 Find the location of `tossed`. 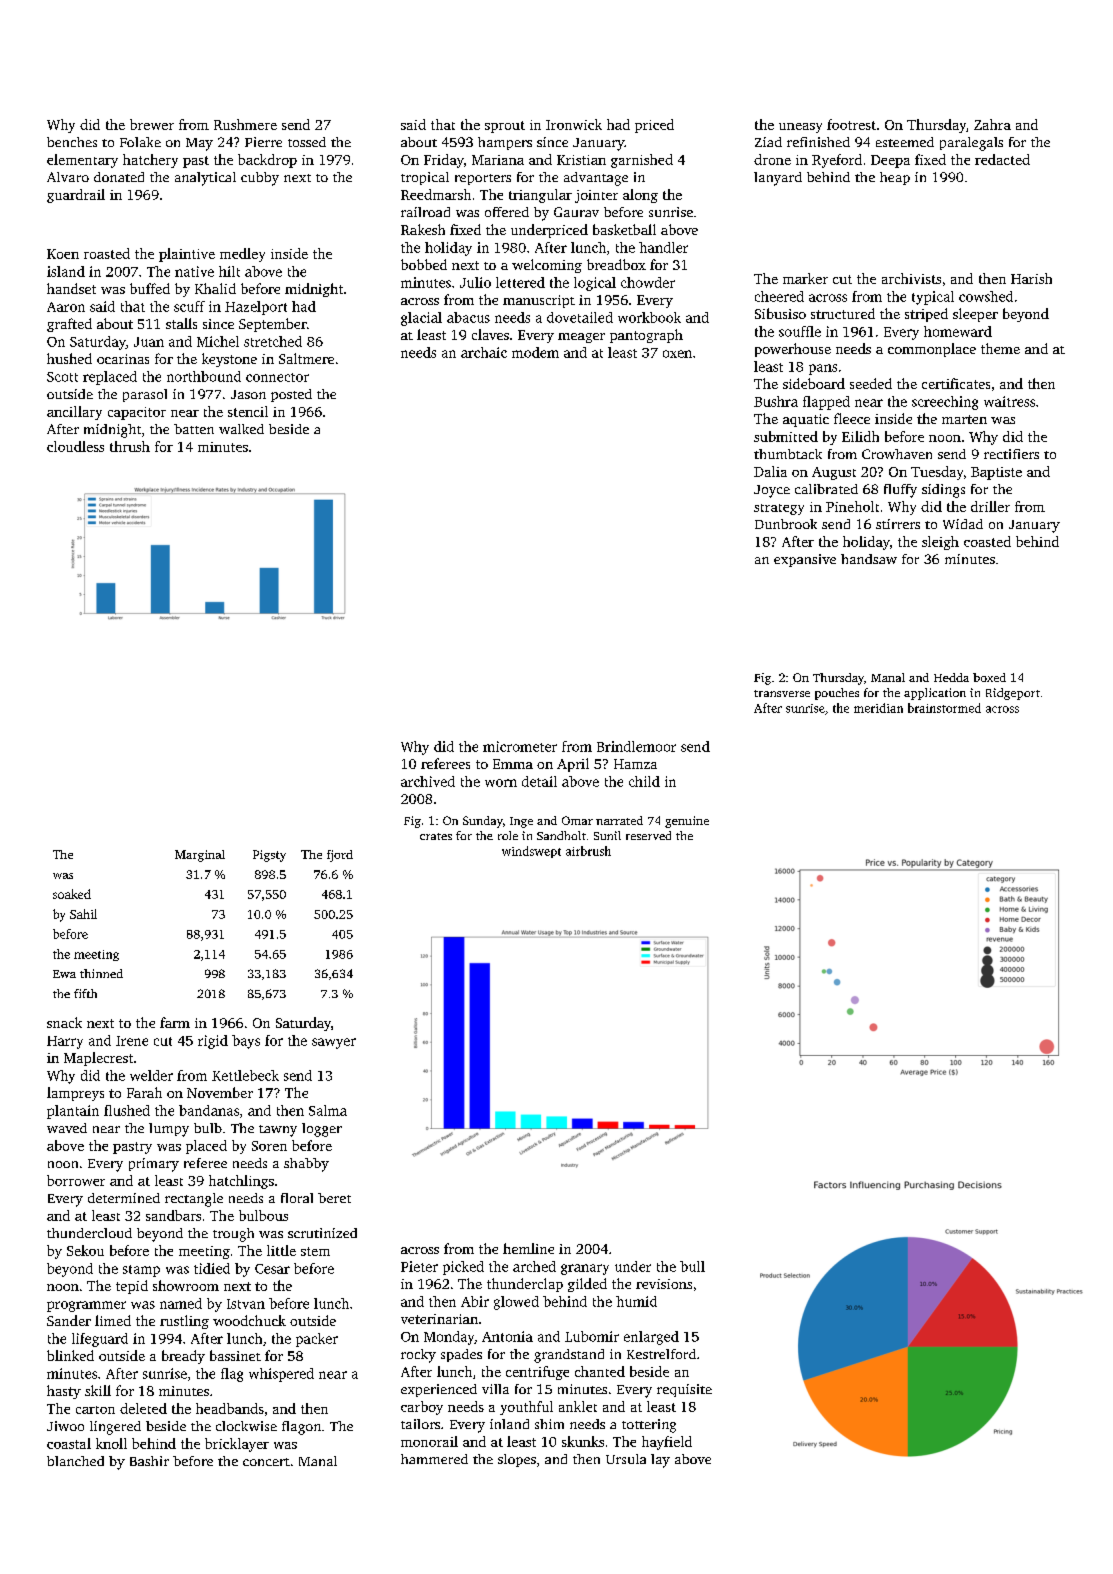

tossed is located at coordinates (307, 142).
